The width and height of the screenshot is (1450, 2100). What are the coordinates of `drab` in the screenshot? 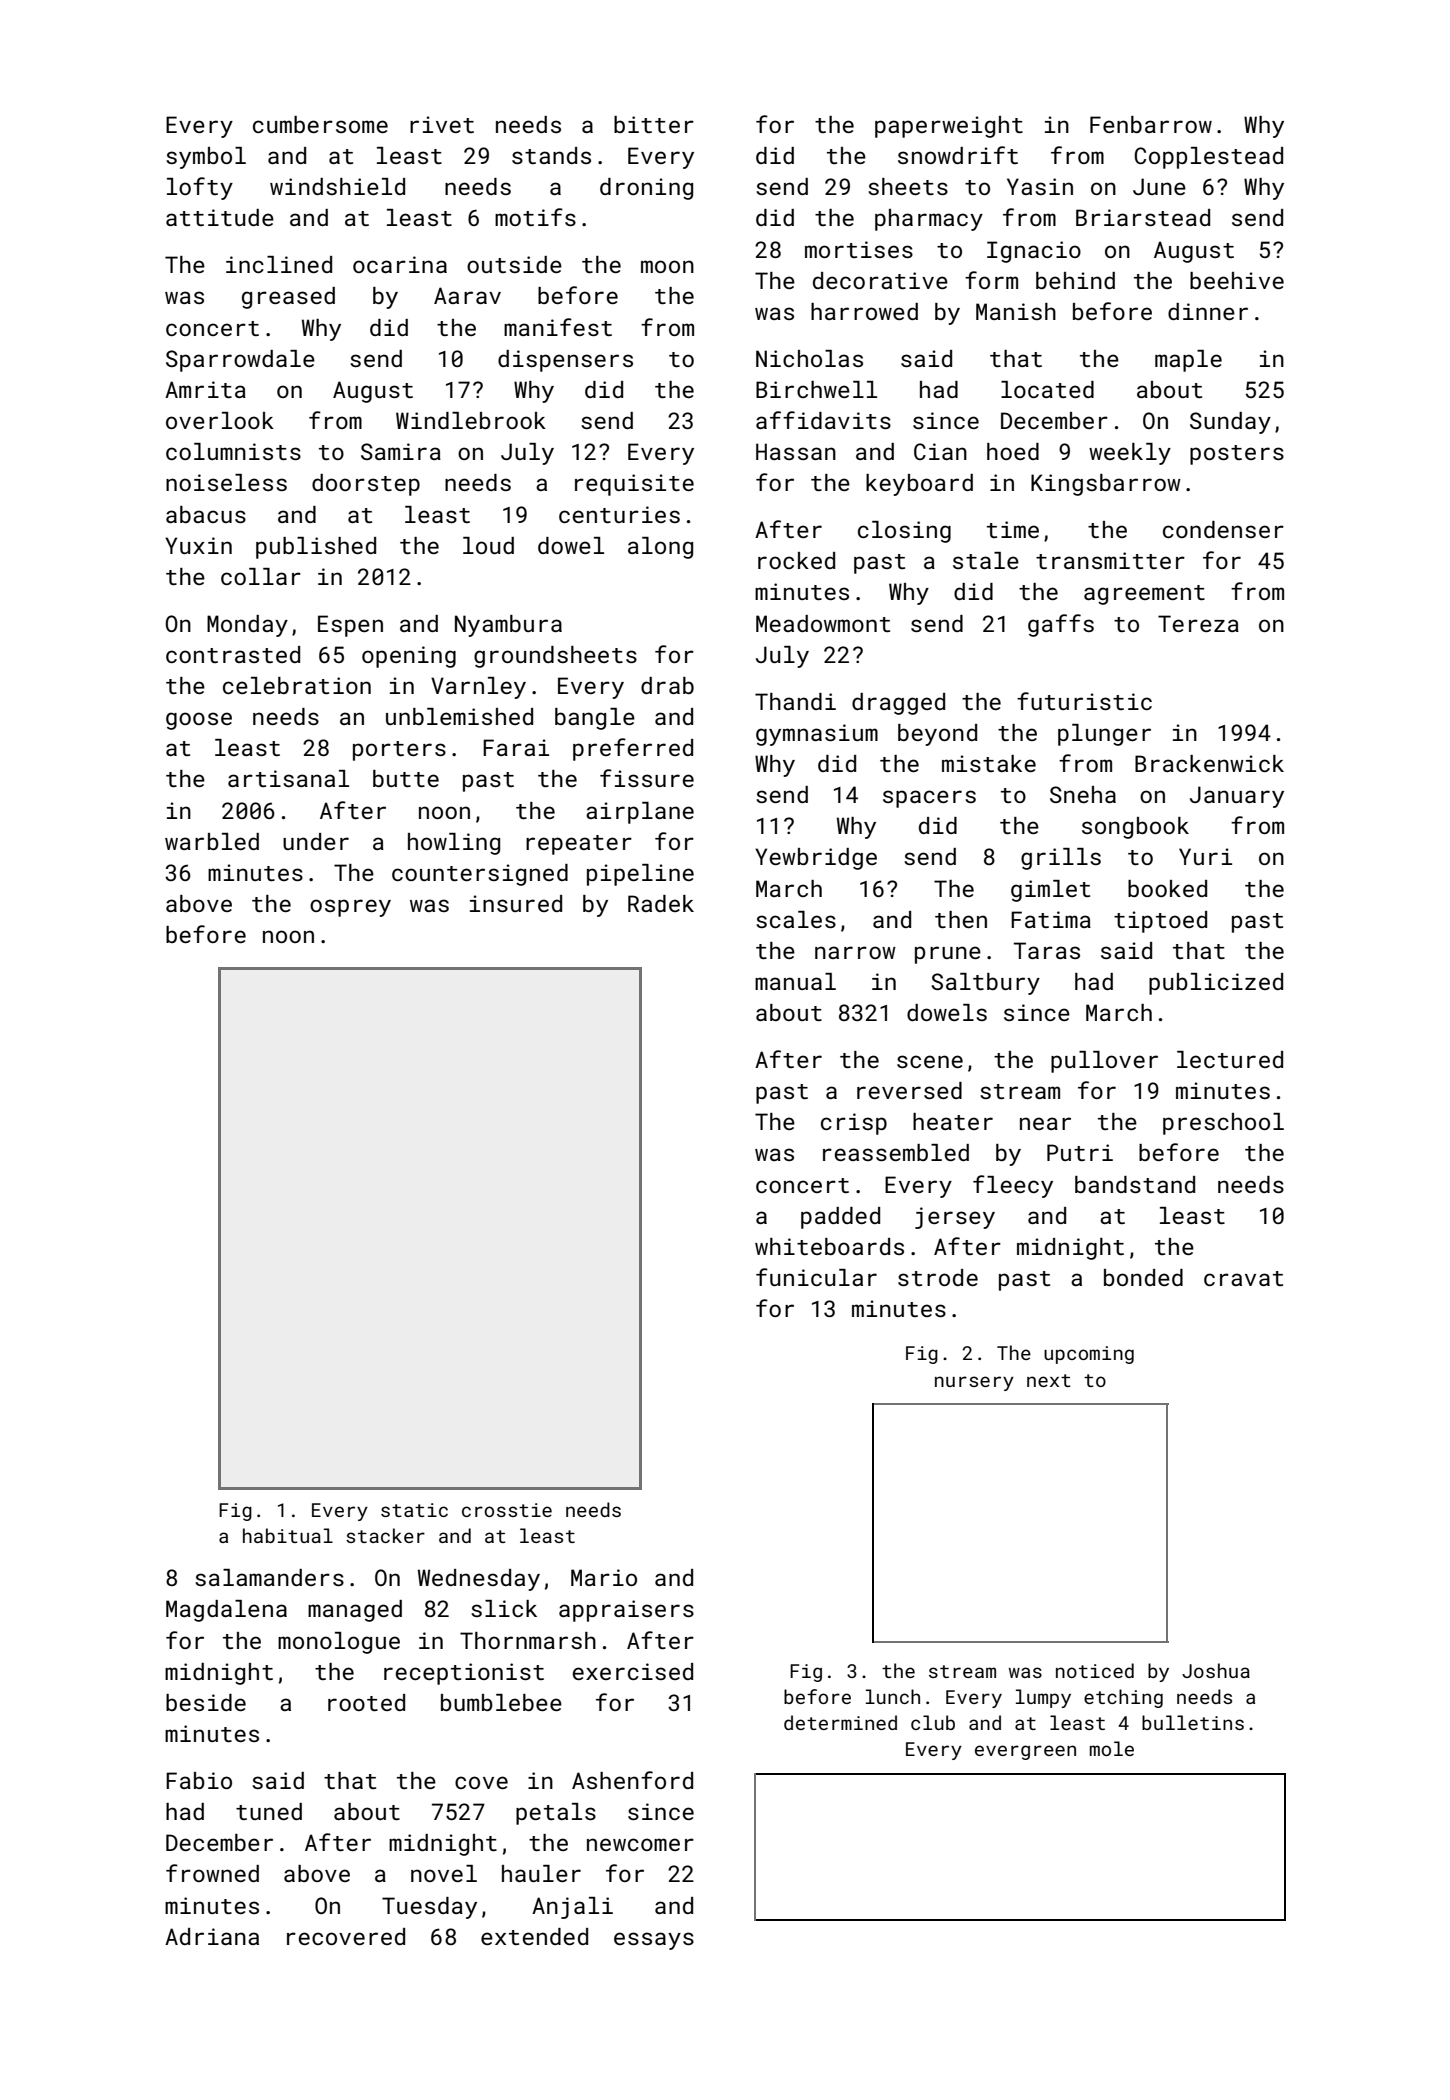 It's located at (667, 685).
